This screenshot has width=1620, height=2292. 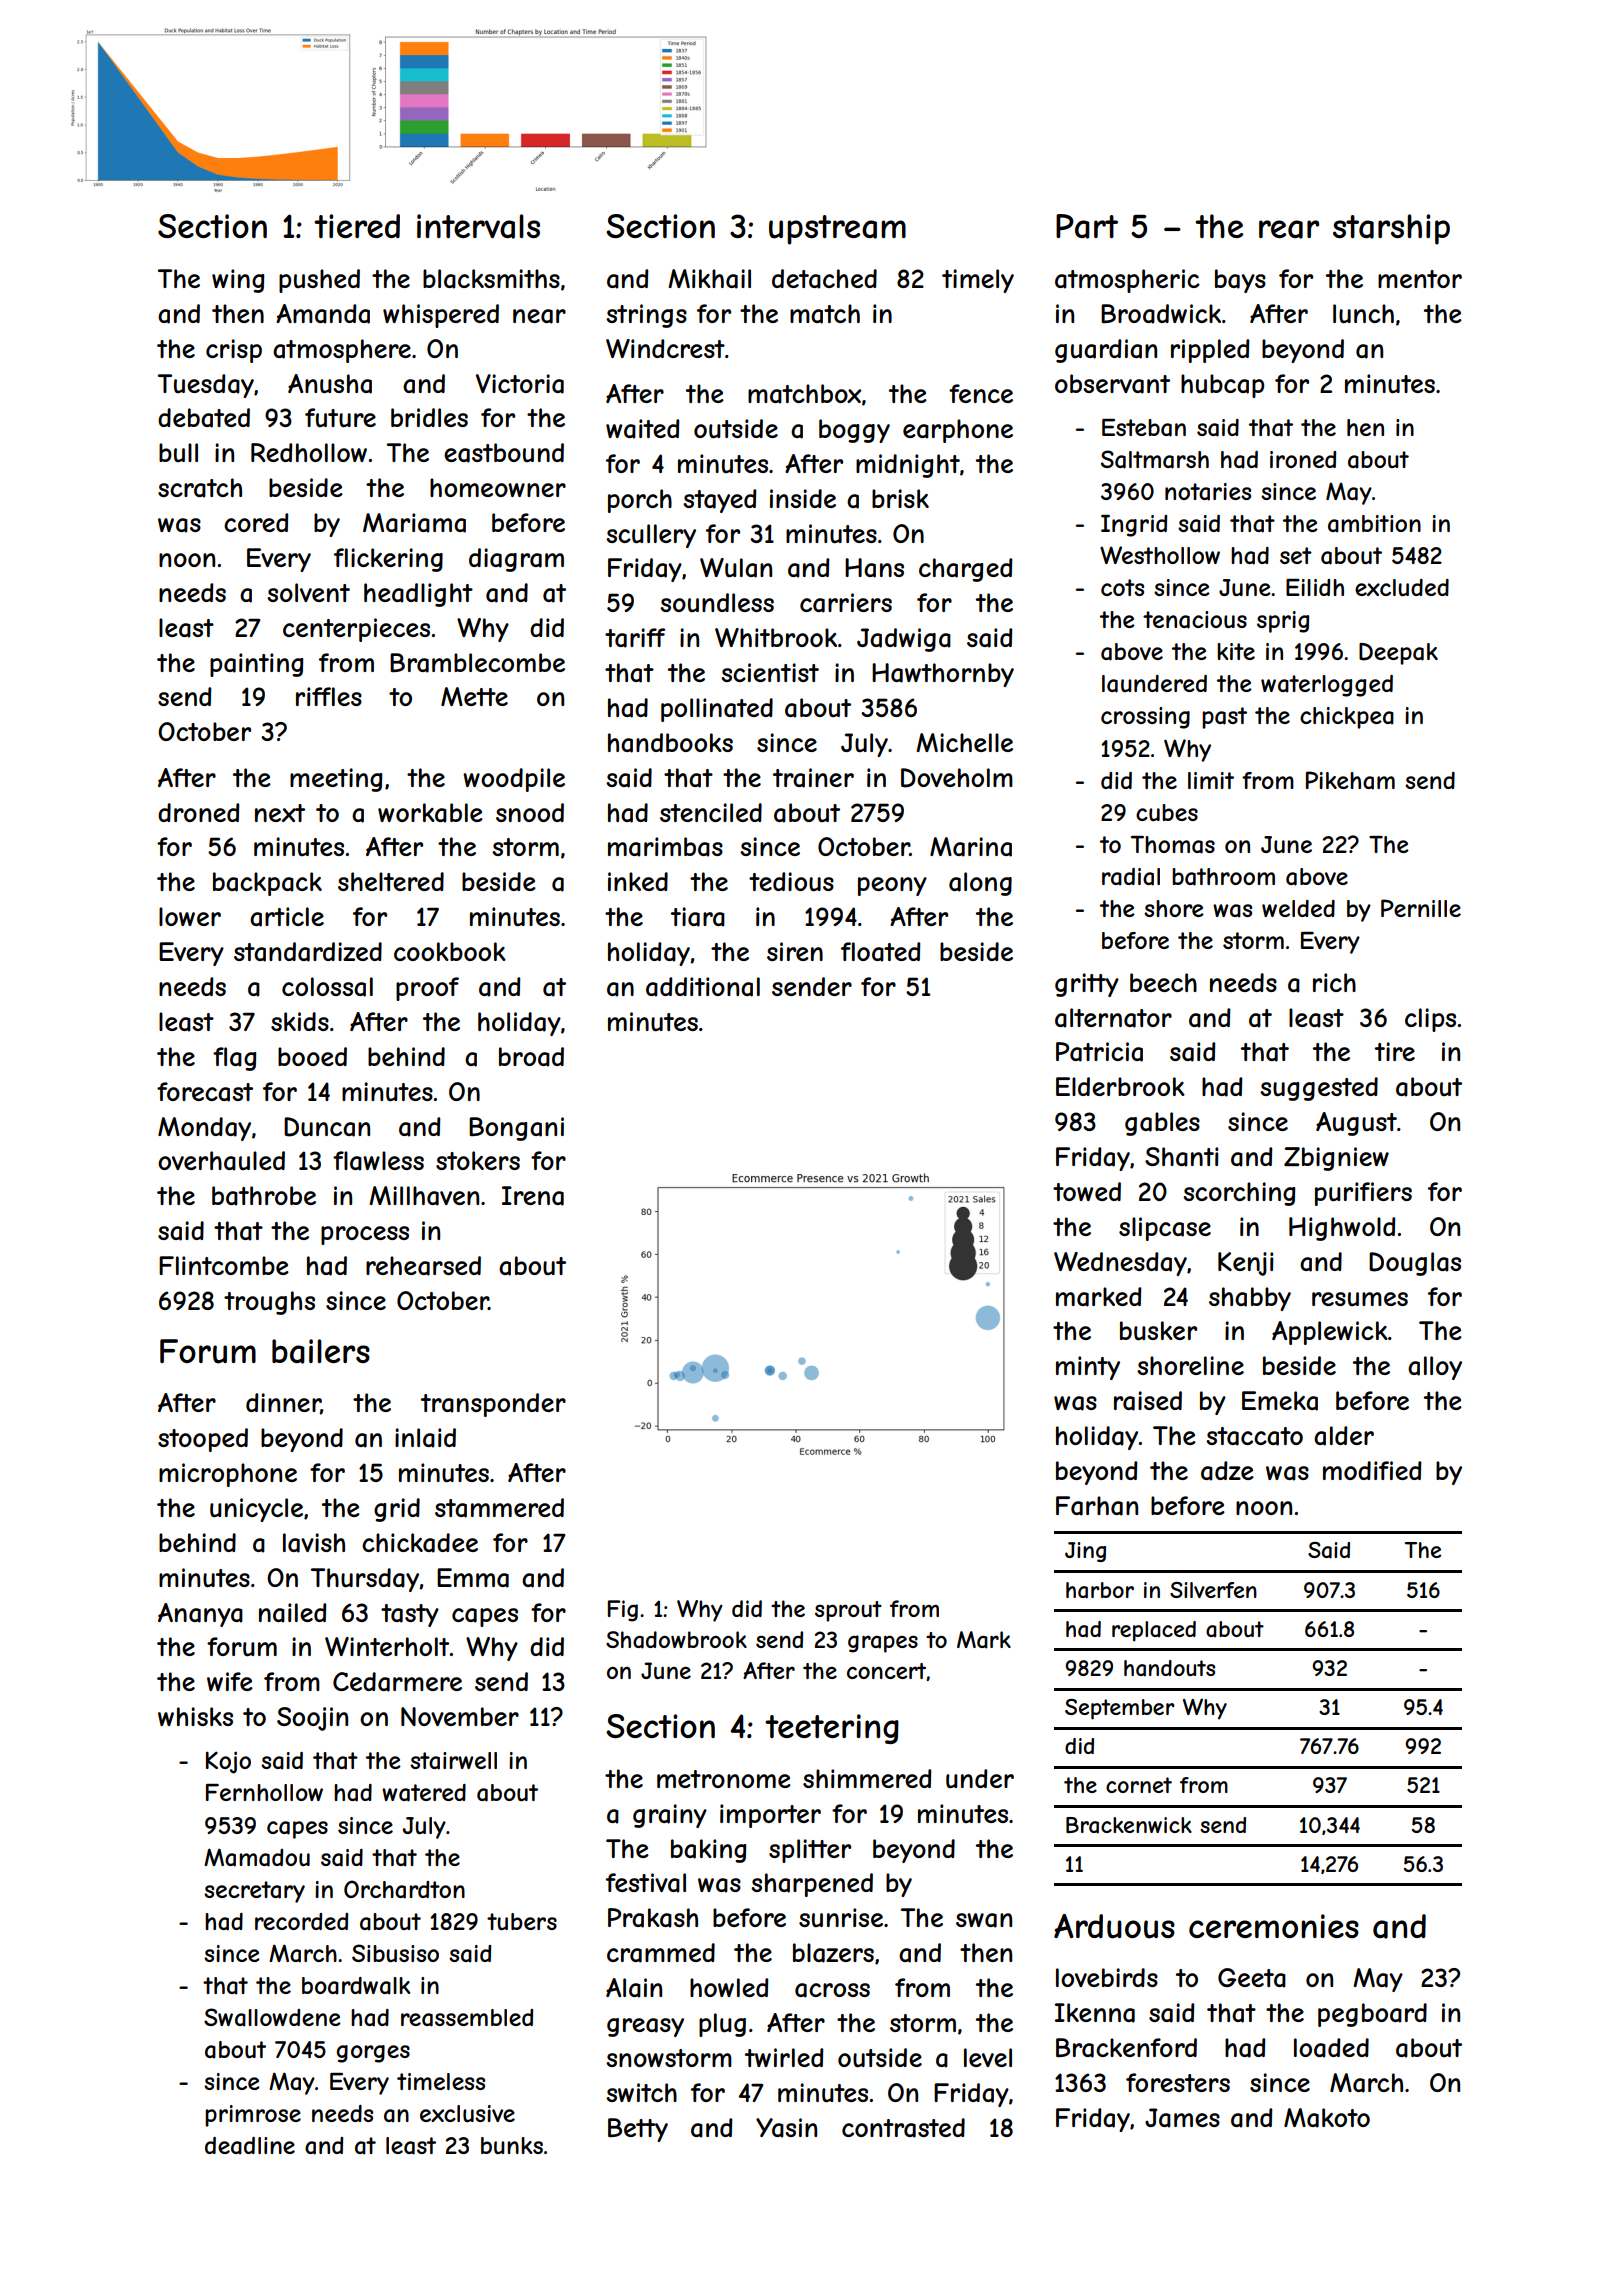 I want to click on bathroom, so click(x=1223, y=877).
